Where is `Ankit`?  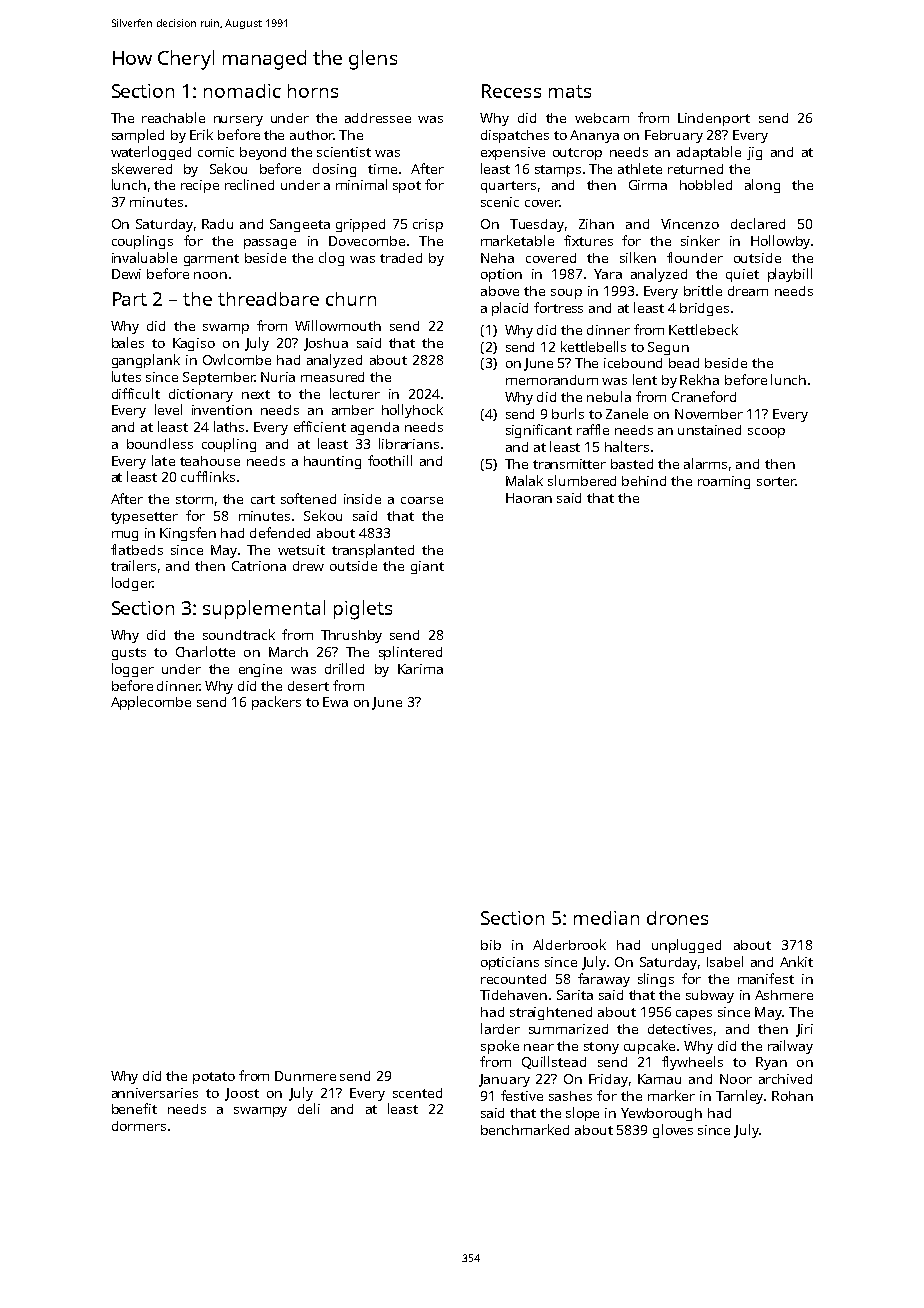
Ankit is located at coordinates (796, 961).
